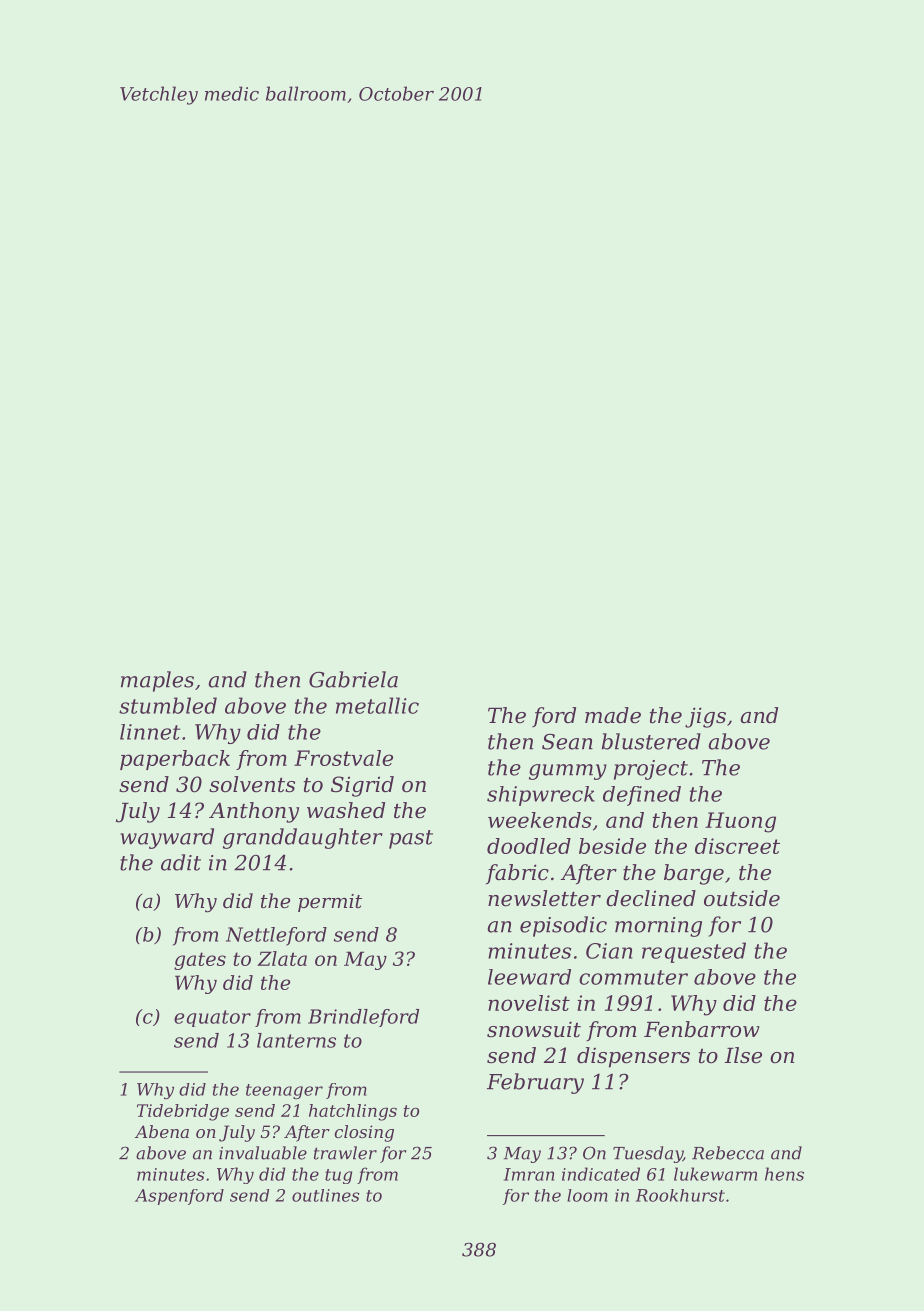  I want to click on lanterns, so click(296, 1040).
